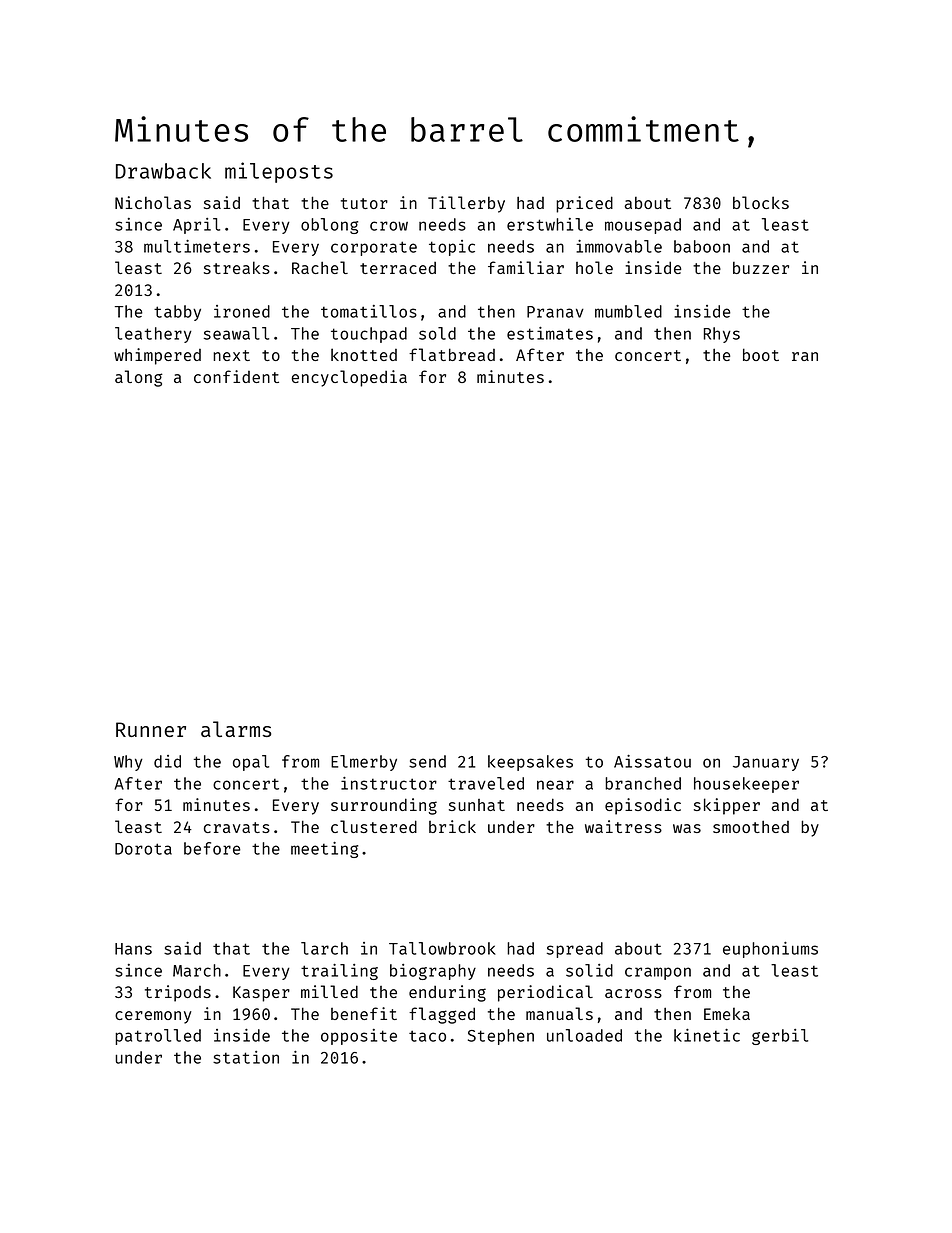 The height and width of the screenshot is (1233, 952). I want to click on encyclopedia, so click(349, 378).
